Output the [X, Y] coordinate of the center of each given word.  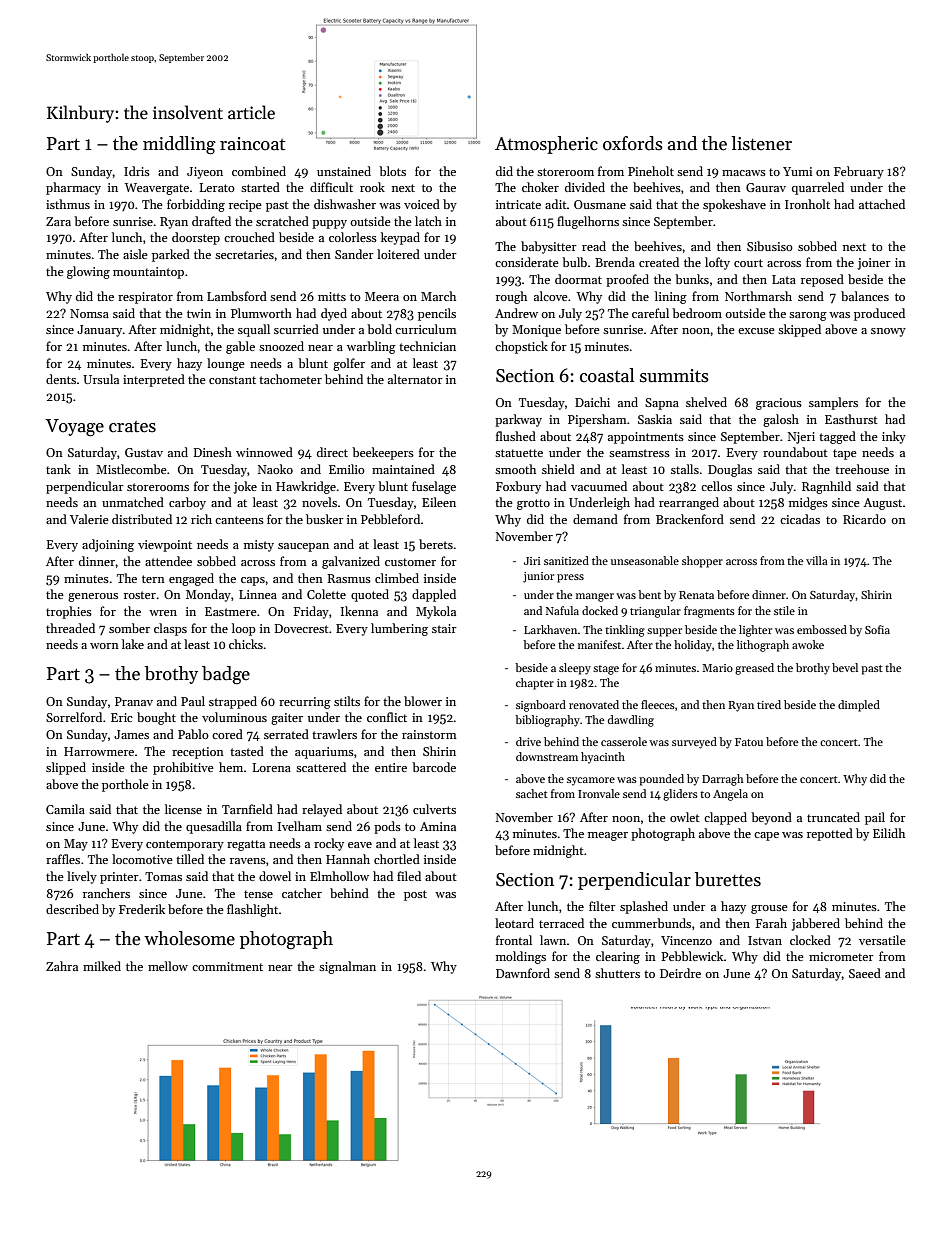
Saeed [865, 973]
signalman [347, 967]
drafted [211, 221]
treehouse [862, 469]
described [72, 909]
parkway [518, 420]
